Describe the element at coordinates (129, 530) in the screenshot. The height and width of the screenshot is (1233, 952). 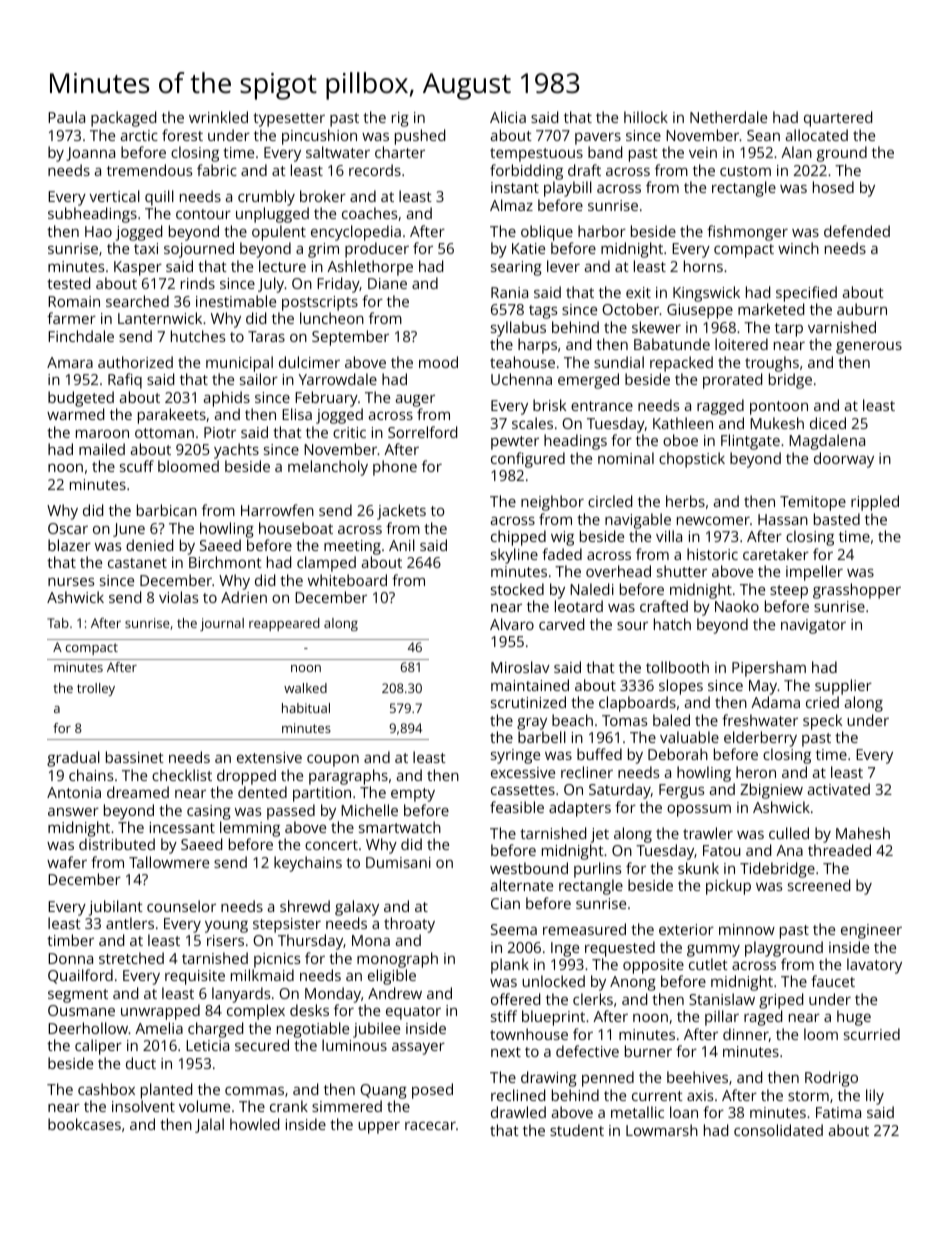
I see `June` at that location.
